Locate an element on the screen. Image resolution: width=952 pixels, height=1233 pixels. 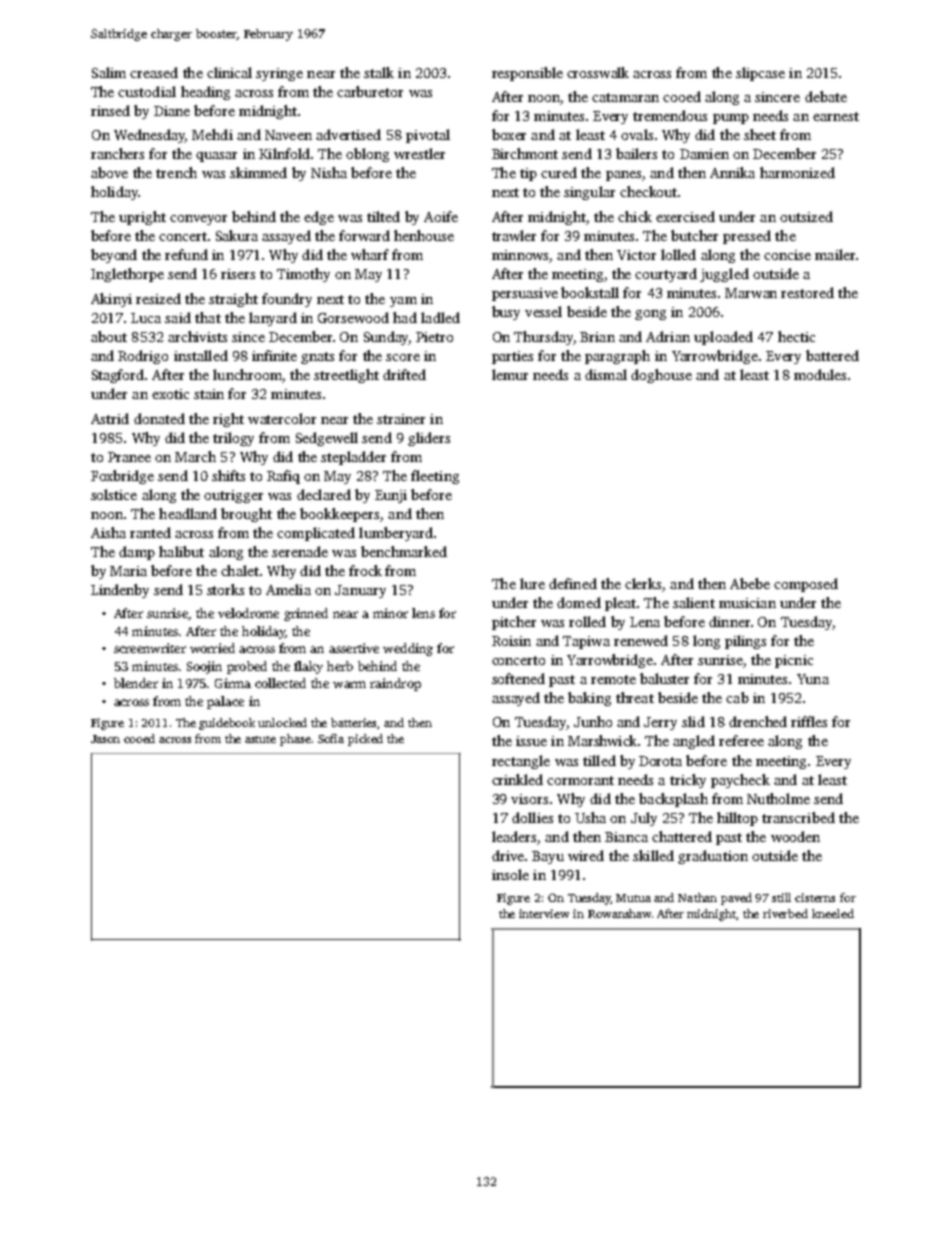
doghouse is located at coordinates (661, 376).
